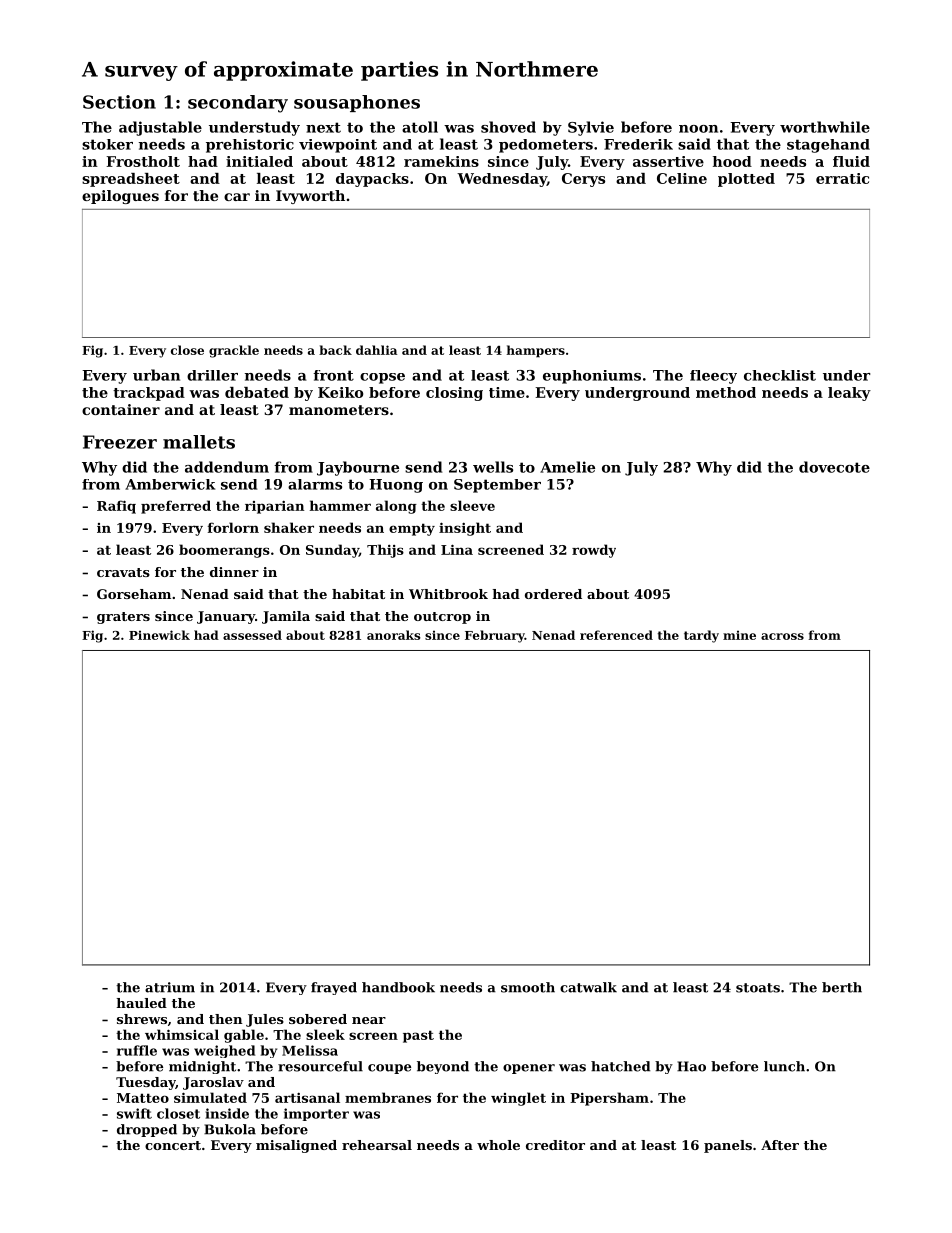  What do you see at coordinates (120, 197) in the document?
I see `epilogues` at bounding box center [120, 197].
